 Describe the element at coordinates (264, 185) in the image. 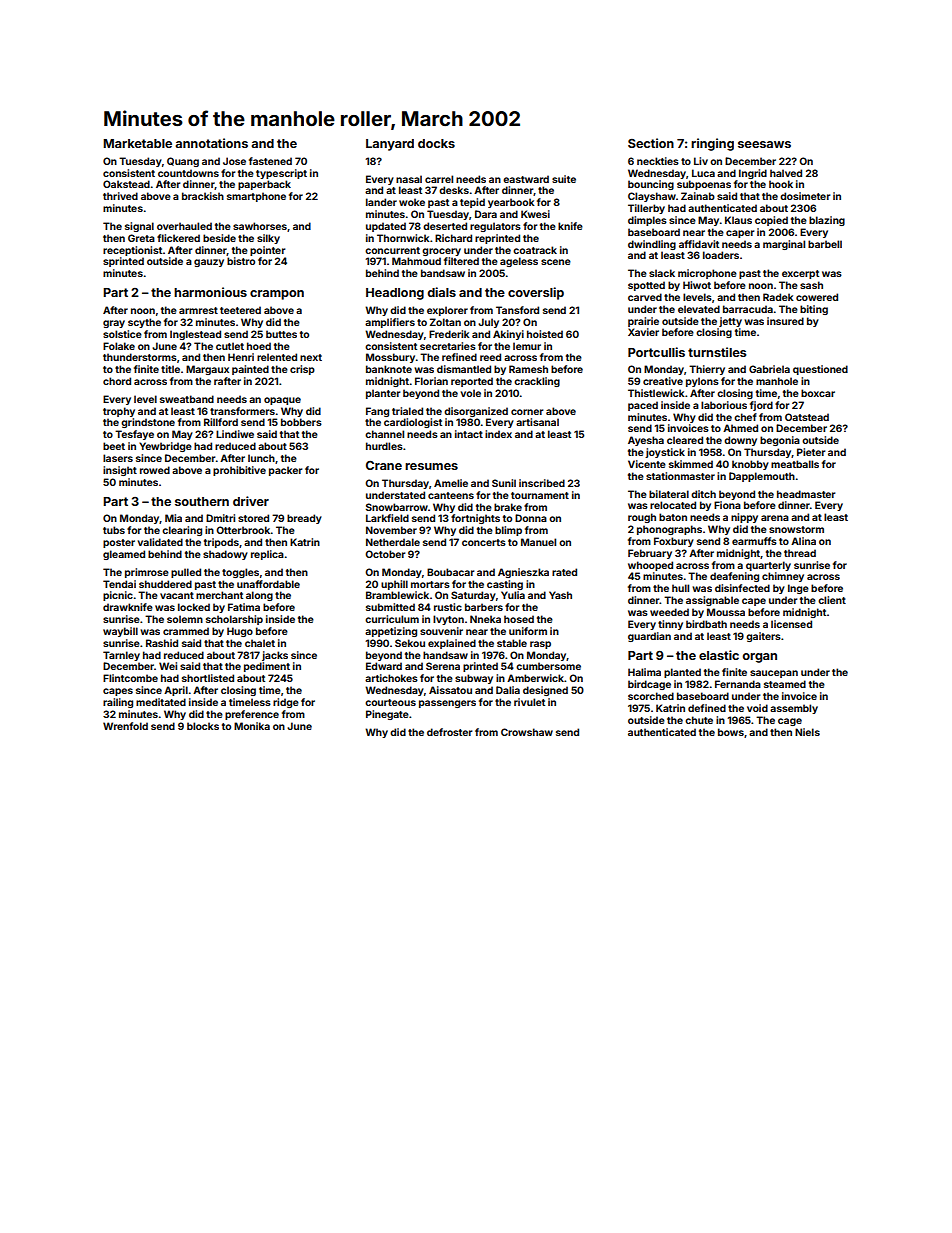

I see `paperback` at that location.
